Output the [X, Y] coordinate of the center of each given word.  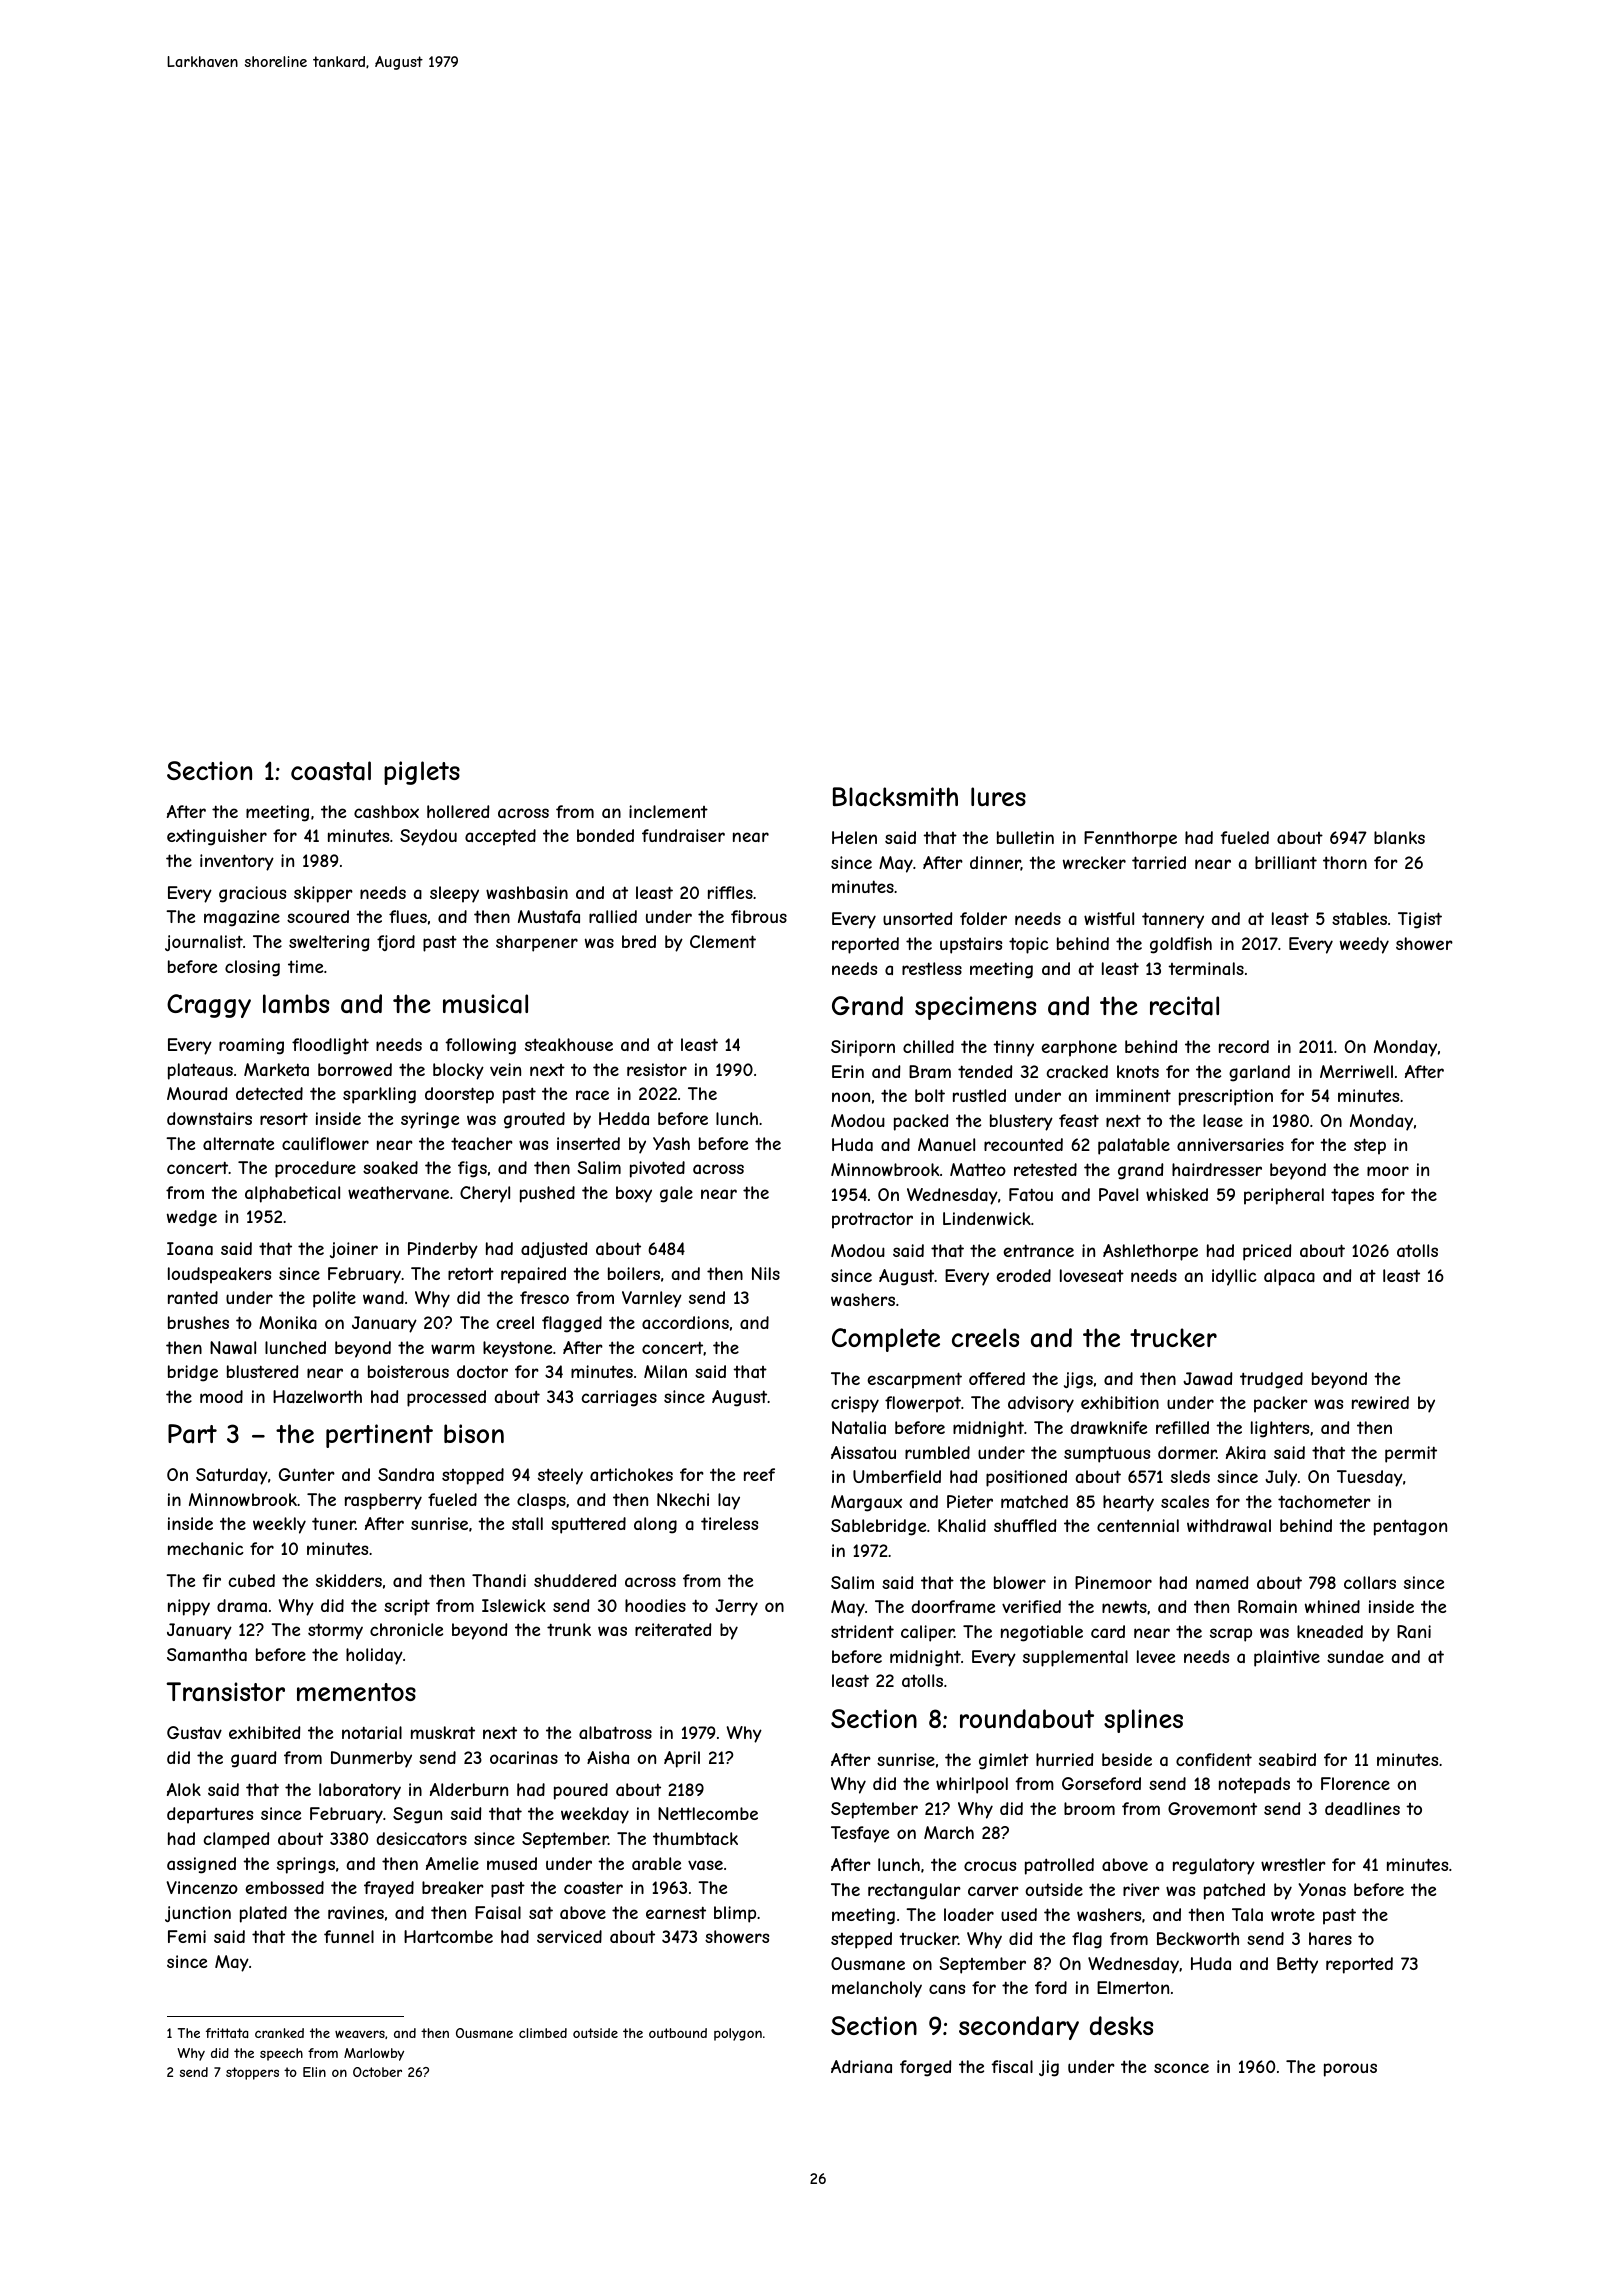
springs [306, 1865]
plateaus [200, 1071]
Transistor [225, 1692]
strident [862, 1631]
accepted [500, 837]
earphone [1079, 1048]
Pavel [1118, 1194]
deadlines [1362, 1808]
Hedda [624, 1118]
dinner [995, 863]
